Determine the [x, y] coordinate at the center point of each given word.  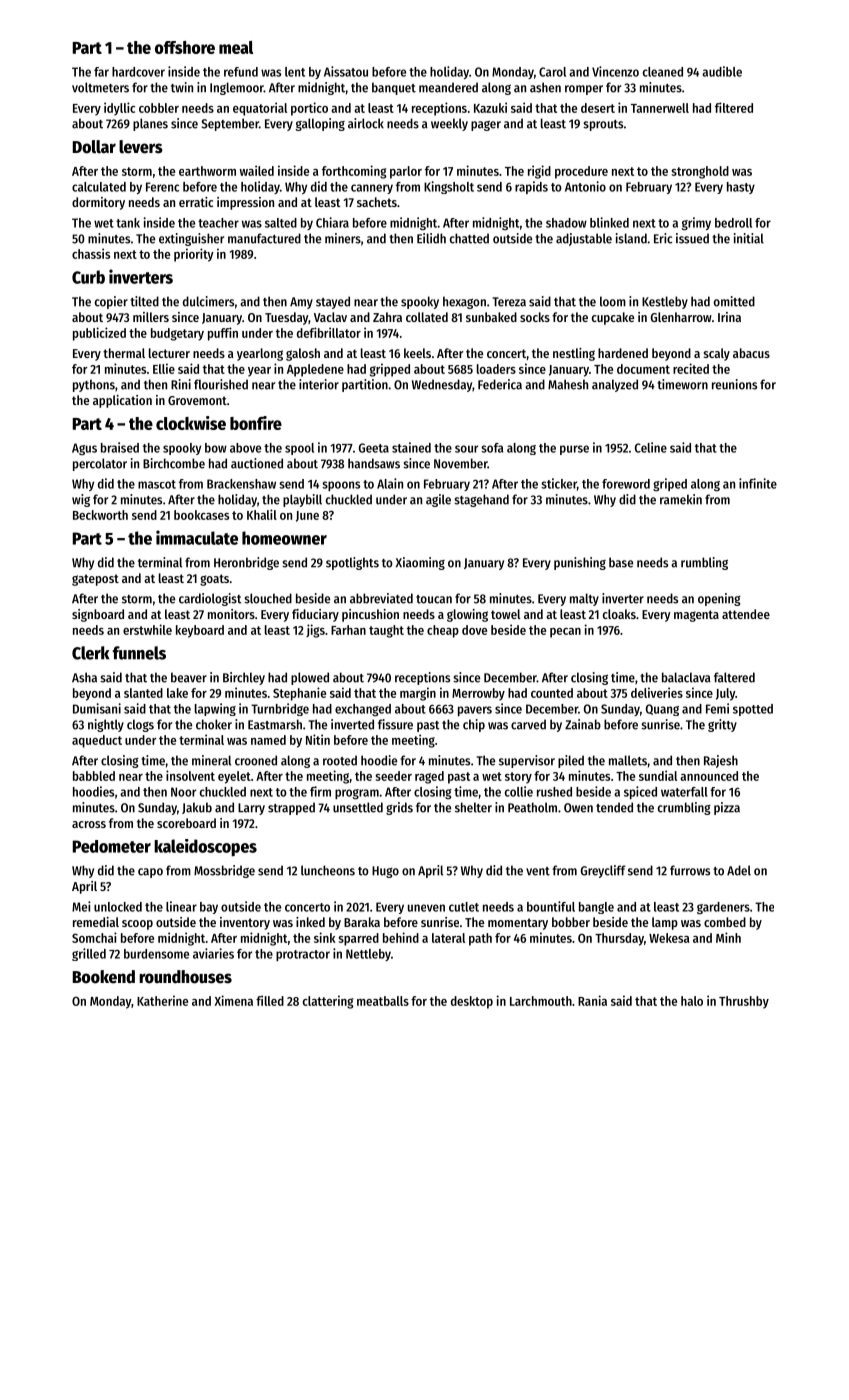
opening [719, 599]
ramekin [681, 499]
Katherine [162, 1000]
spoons [341, 486]
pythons [94, 385]
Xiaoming [420, 563]
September [230, 124]
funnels [139, 653]
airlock [366, 123]
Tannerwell [660, 108]
